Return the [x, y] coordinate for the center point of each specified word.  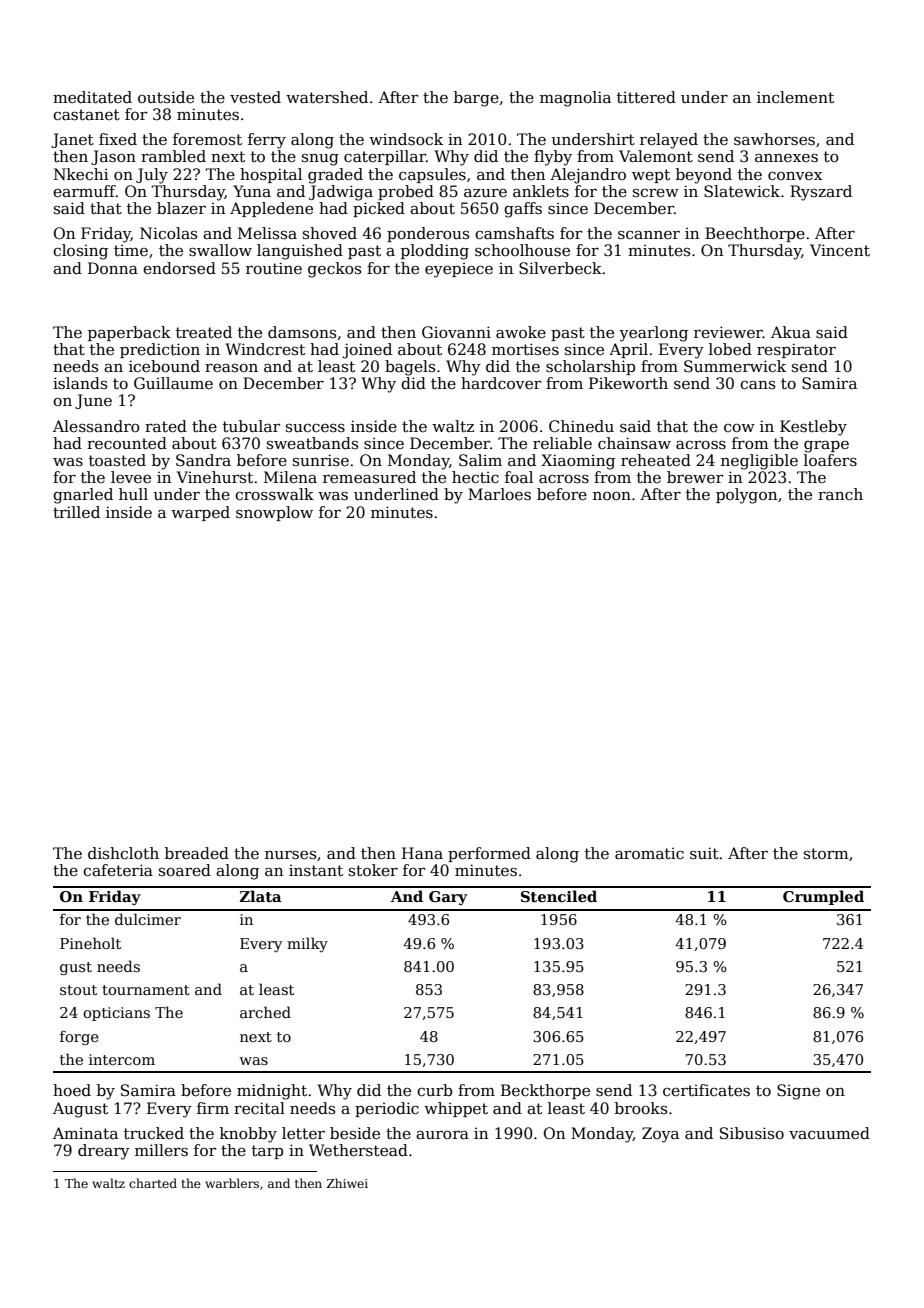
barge [476, 99]
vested [255, 97]
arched [265, 1012]
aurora [442, 1135]
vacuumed [829, 1133]
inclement [795, 97]
